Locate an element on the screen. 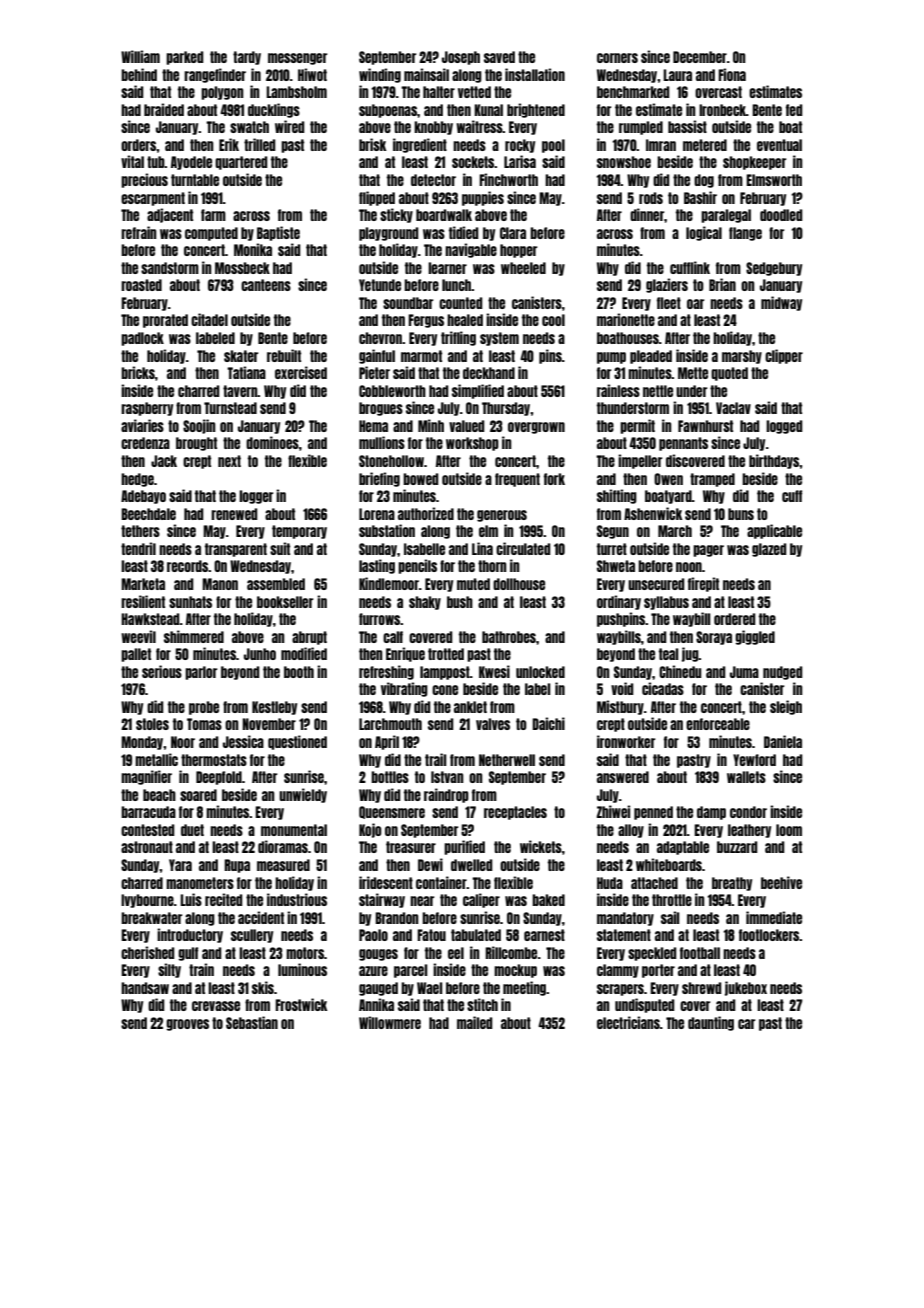 Image resolution: width=924 pixels, height=1308 pixels. saved is located at coordinates (499, 57).
